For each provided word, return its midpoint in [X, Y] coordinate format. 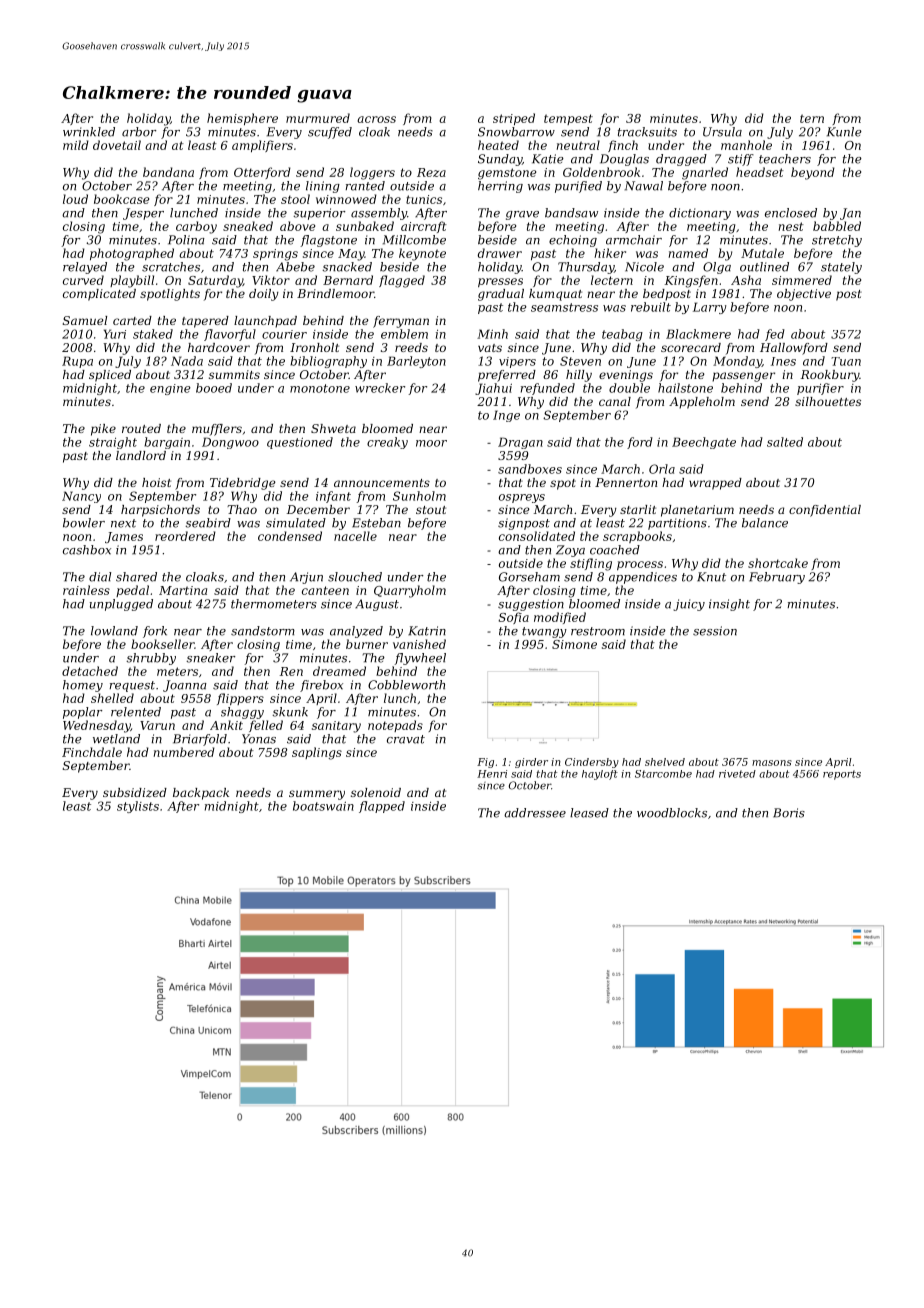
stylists [138, 807]
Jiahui [493, 389]
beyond [813, 173]
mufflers [217, 430]
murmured [318, 118]
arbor [139, 132]
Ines [783, 361]
